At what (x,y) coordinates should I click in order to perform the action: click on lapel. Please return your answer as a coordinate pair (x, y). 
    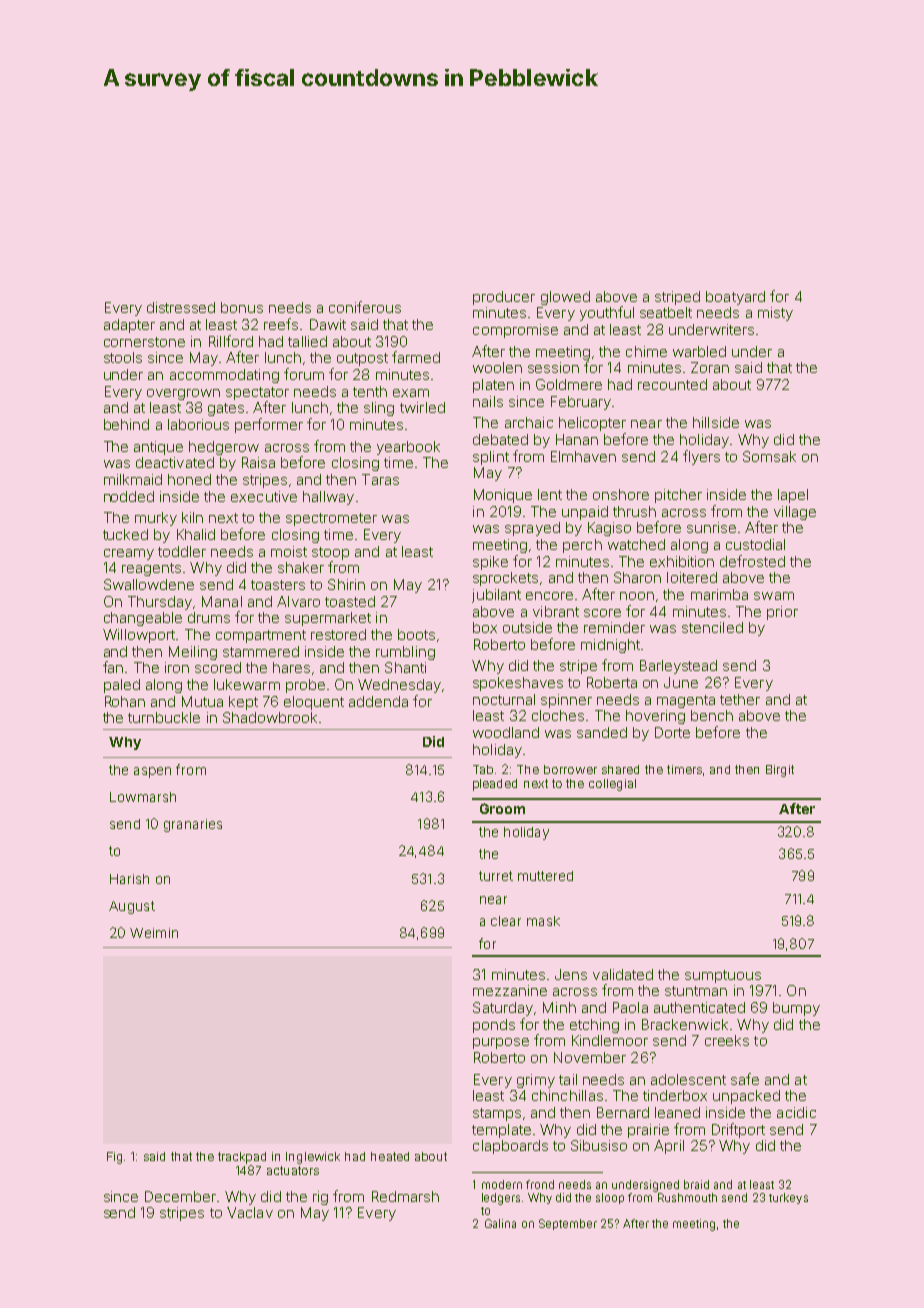
    Looking at the image, I should click on (793, 496).
